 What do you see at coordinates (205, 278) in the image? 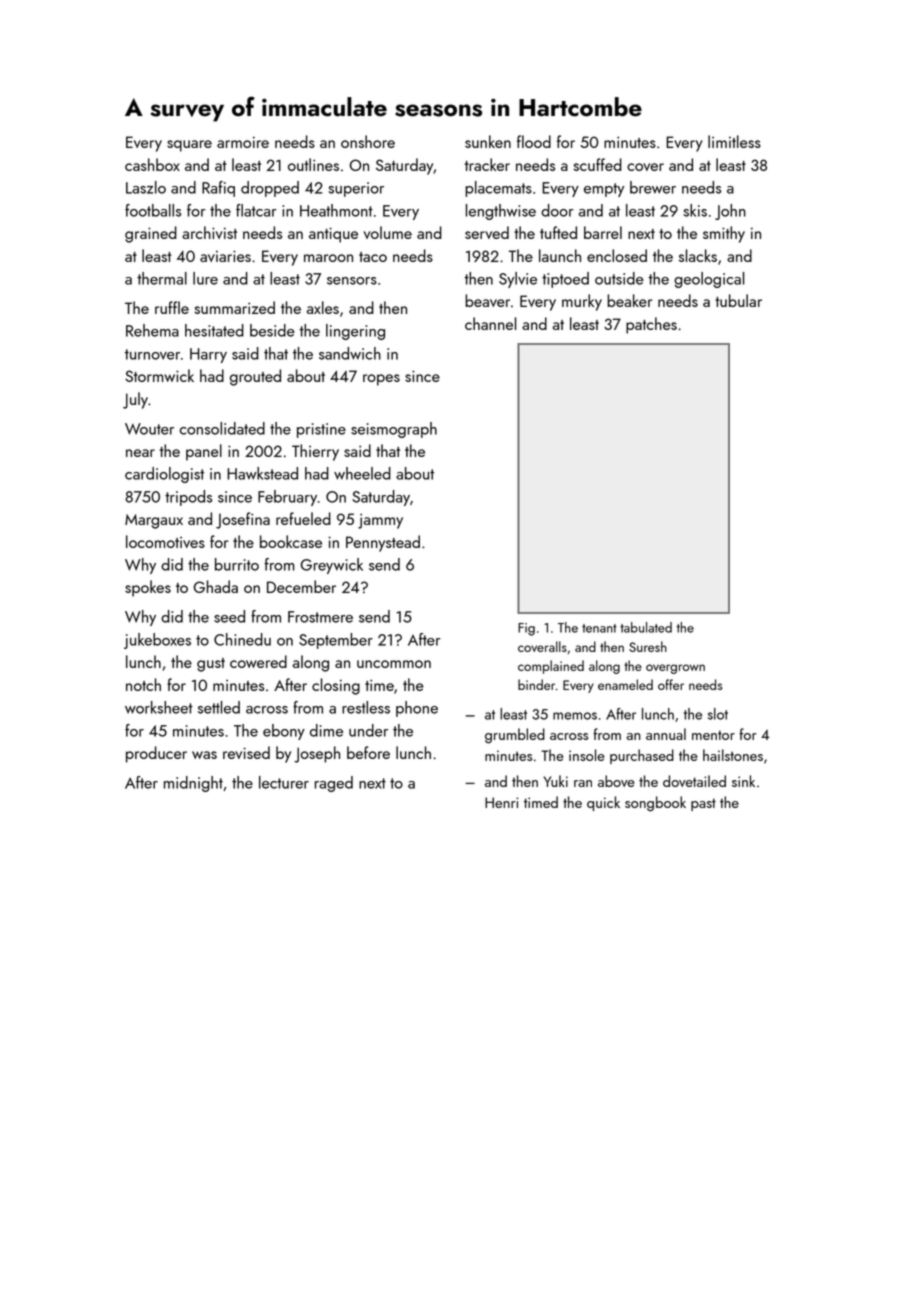
I see `lure` at bounding box center [205, 278].
